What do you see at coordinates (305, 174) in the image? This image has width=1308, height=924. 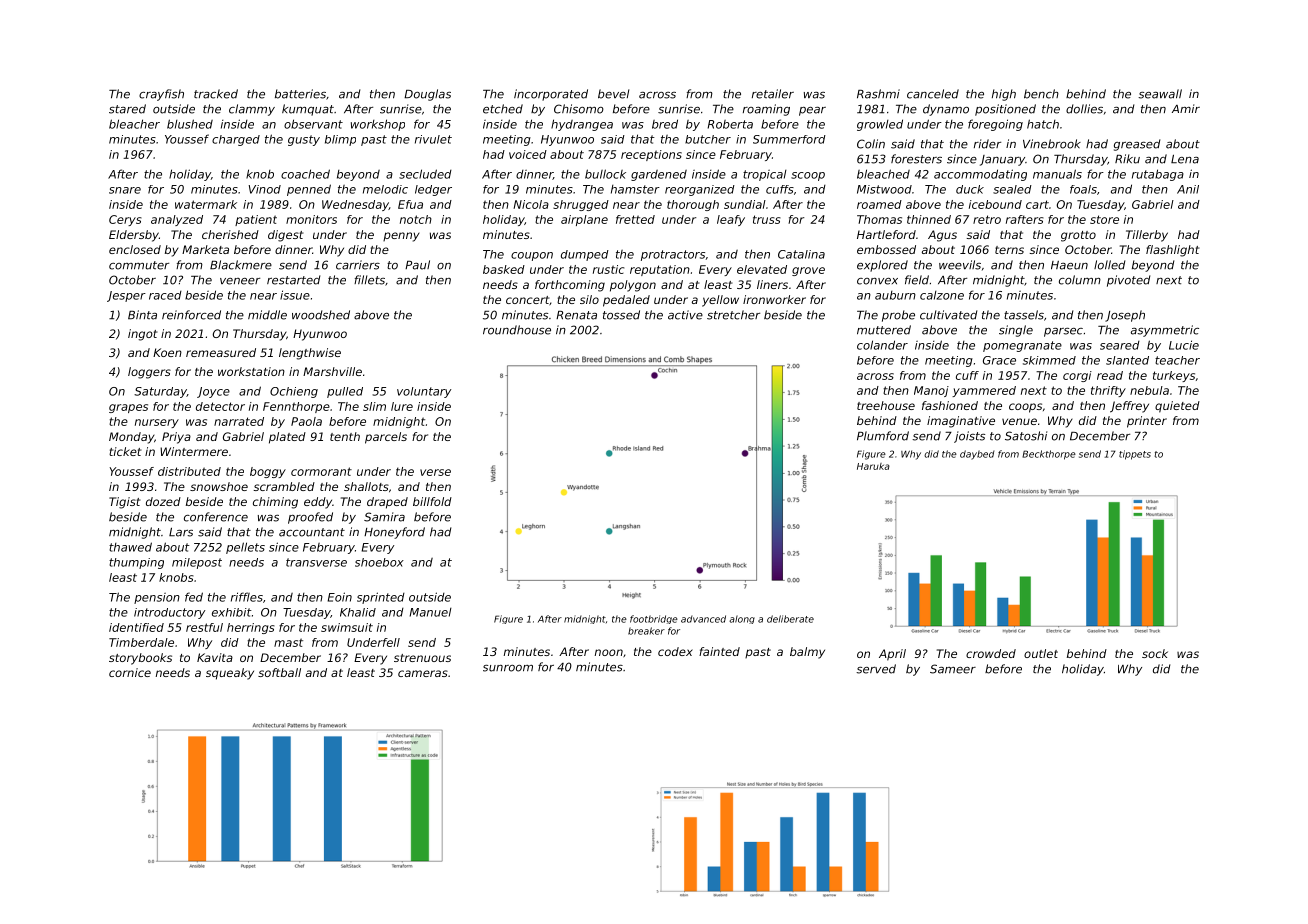 I see `coached` at bounding box center [305, 174].
